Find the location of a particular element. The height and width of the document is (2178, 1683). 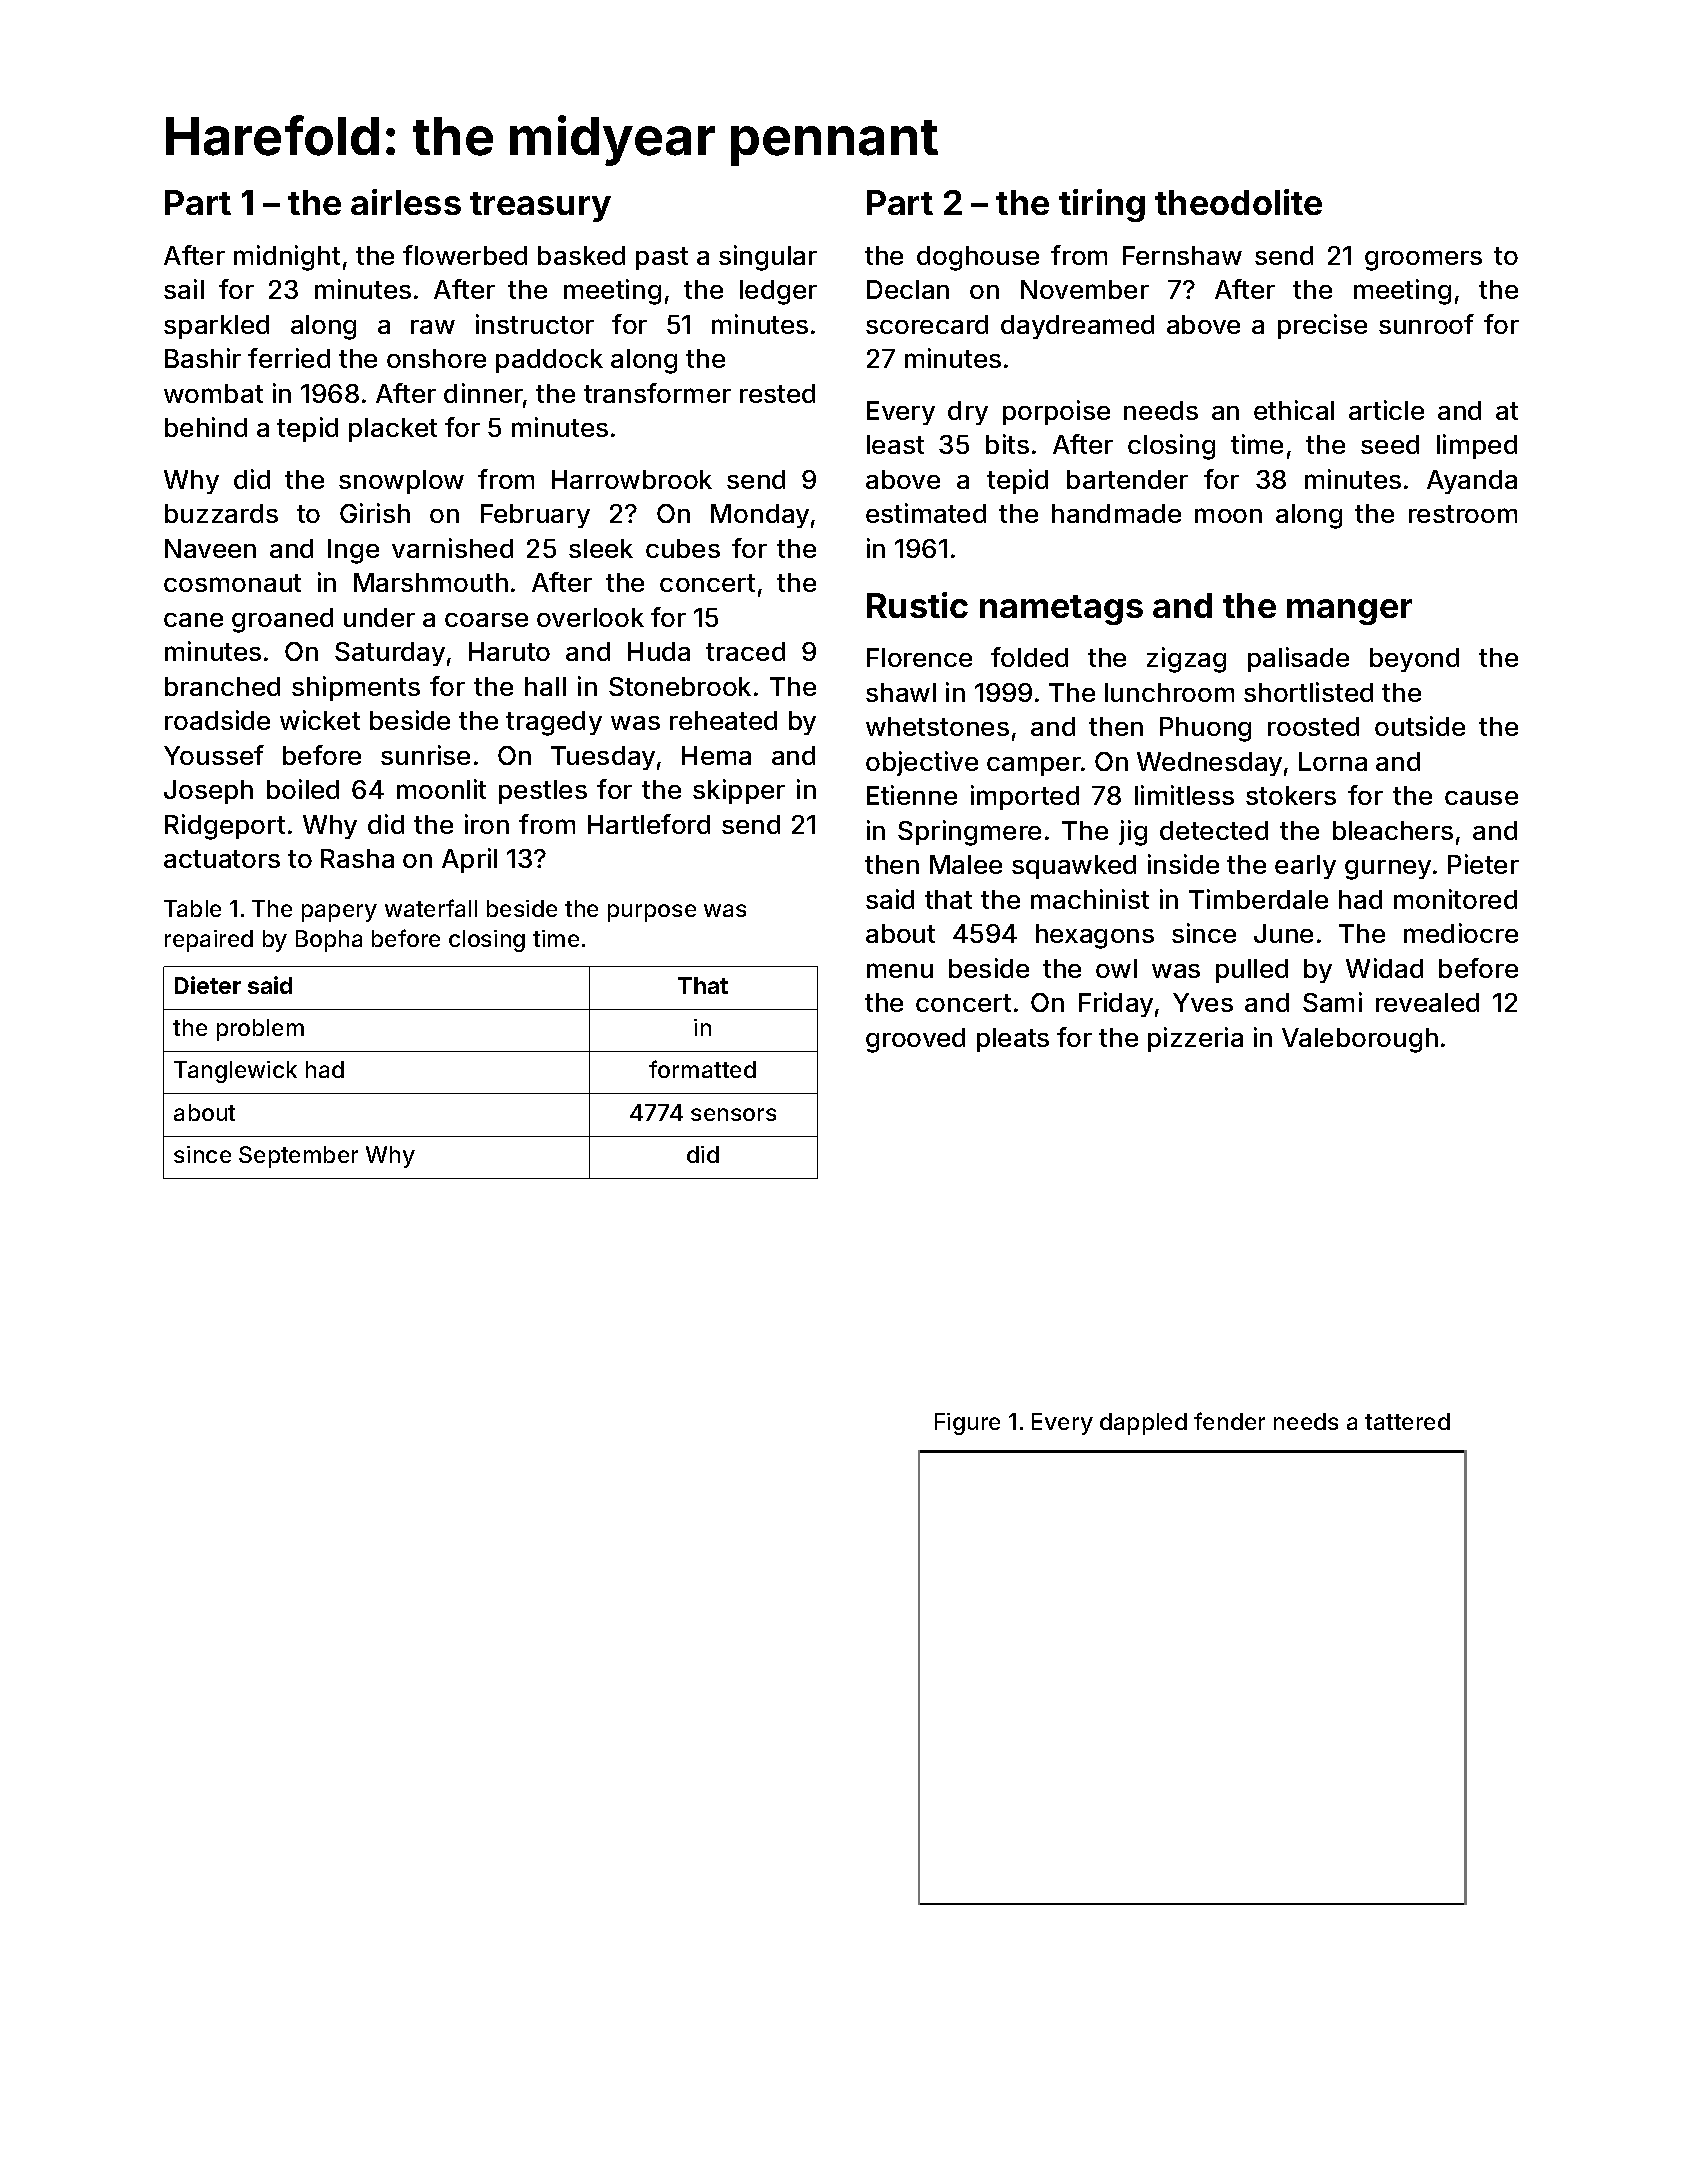

September is located at coordinates (298, 1157).
